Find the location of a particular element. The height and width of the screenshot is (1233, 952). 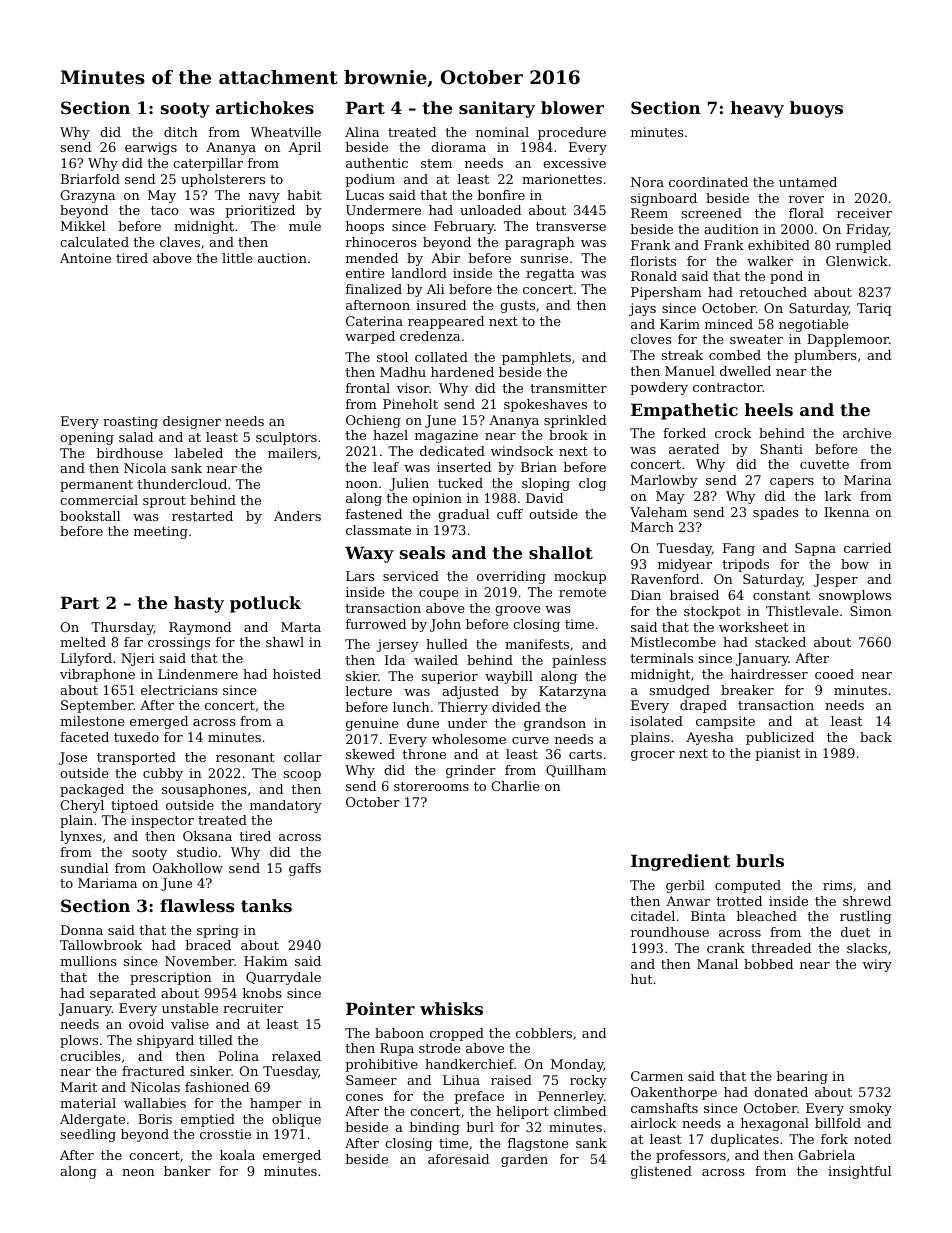

Pointer is located at coordinates (380, 1008).
